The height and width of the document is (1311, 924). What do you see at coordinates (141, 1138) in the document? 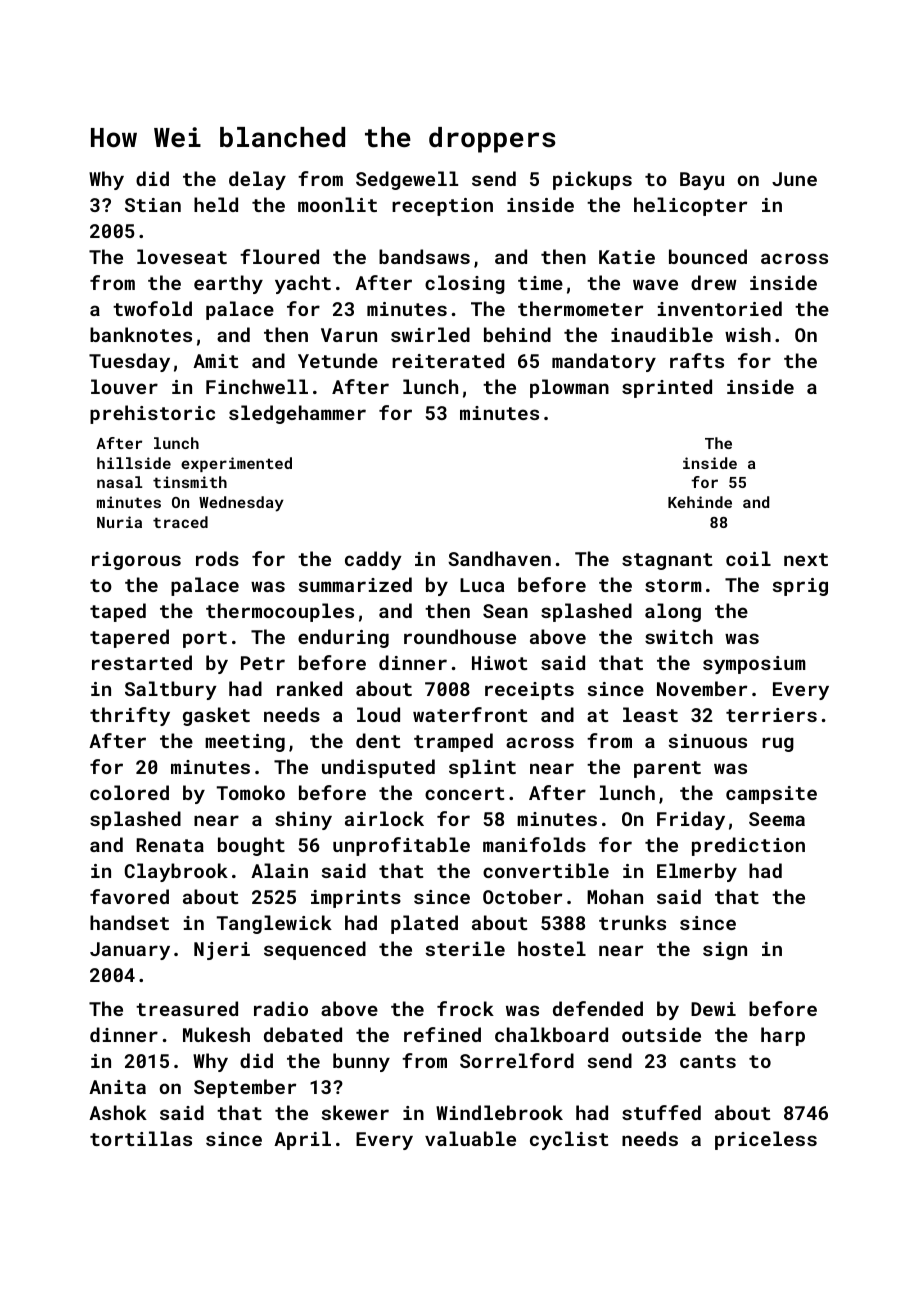
I see `tortillas` at bounding box center [141, 1138].
